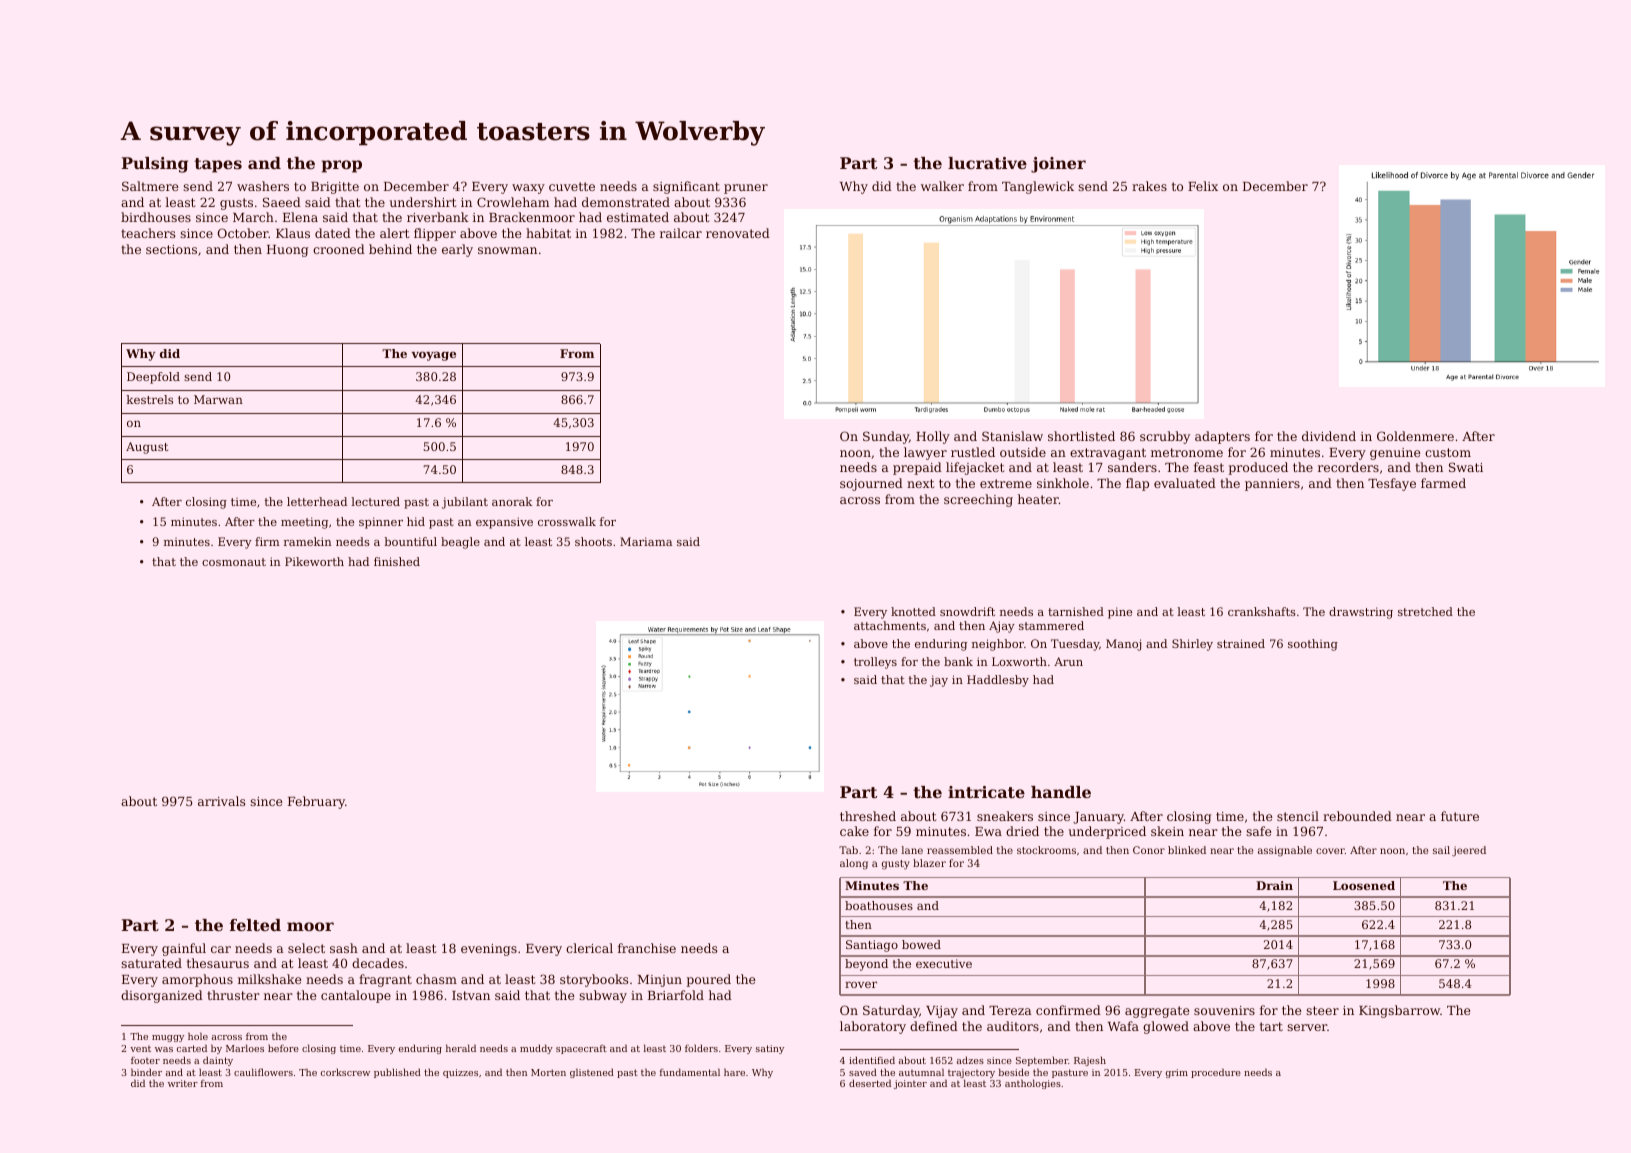 The height and width of the page is (1153, 1631). What do you see at coordinates (879, 905) in the page?
I see `boathouses` at bounding box center [879, 905].
